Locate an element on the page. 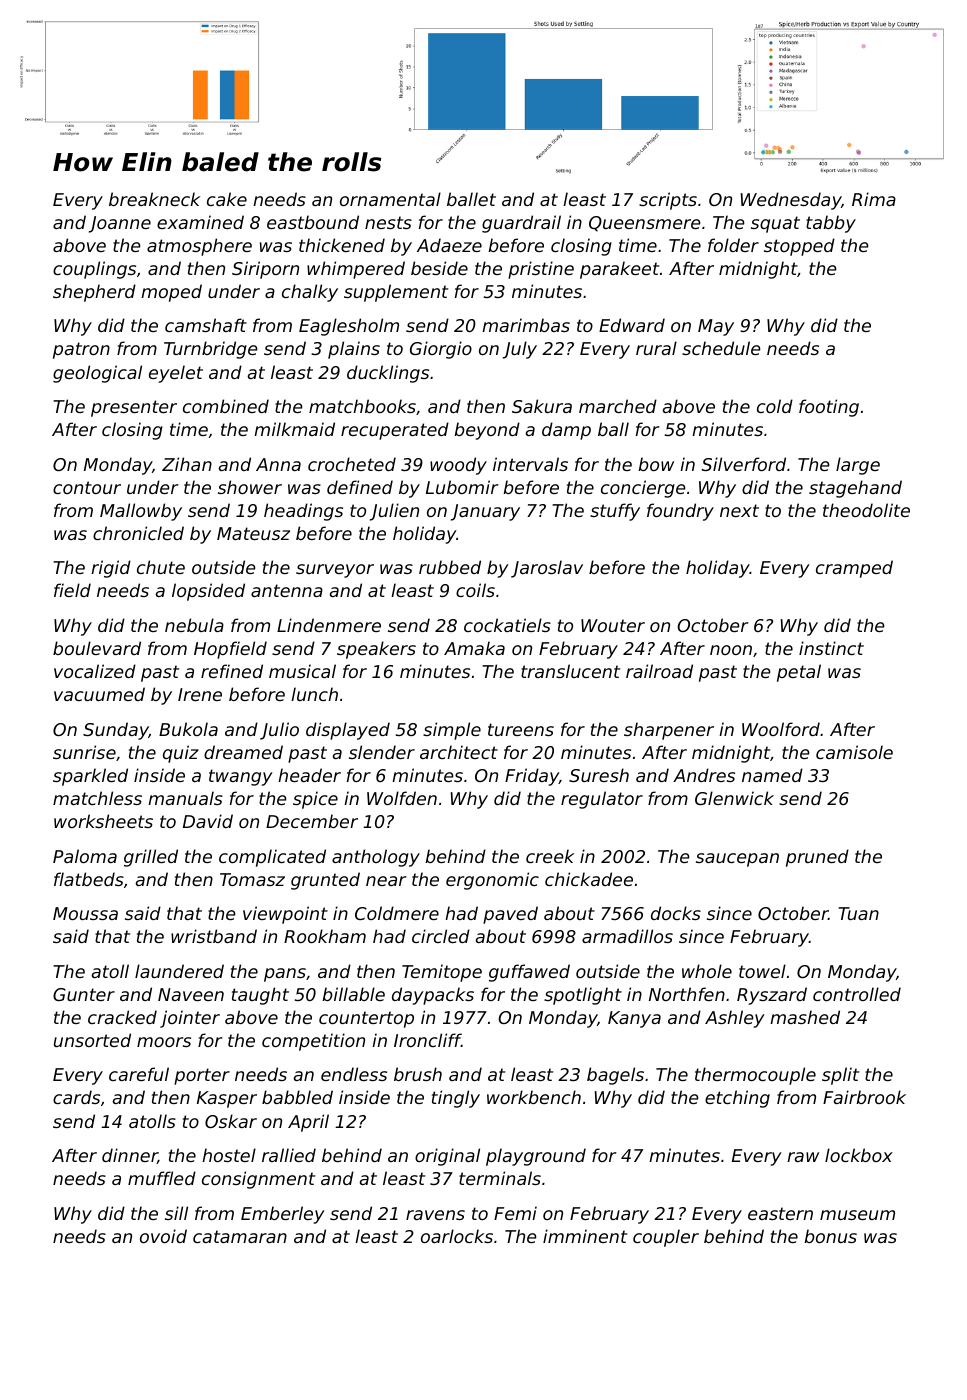 The image size is (967, 1400). pans is located at coordinates (285, 975).
